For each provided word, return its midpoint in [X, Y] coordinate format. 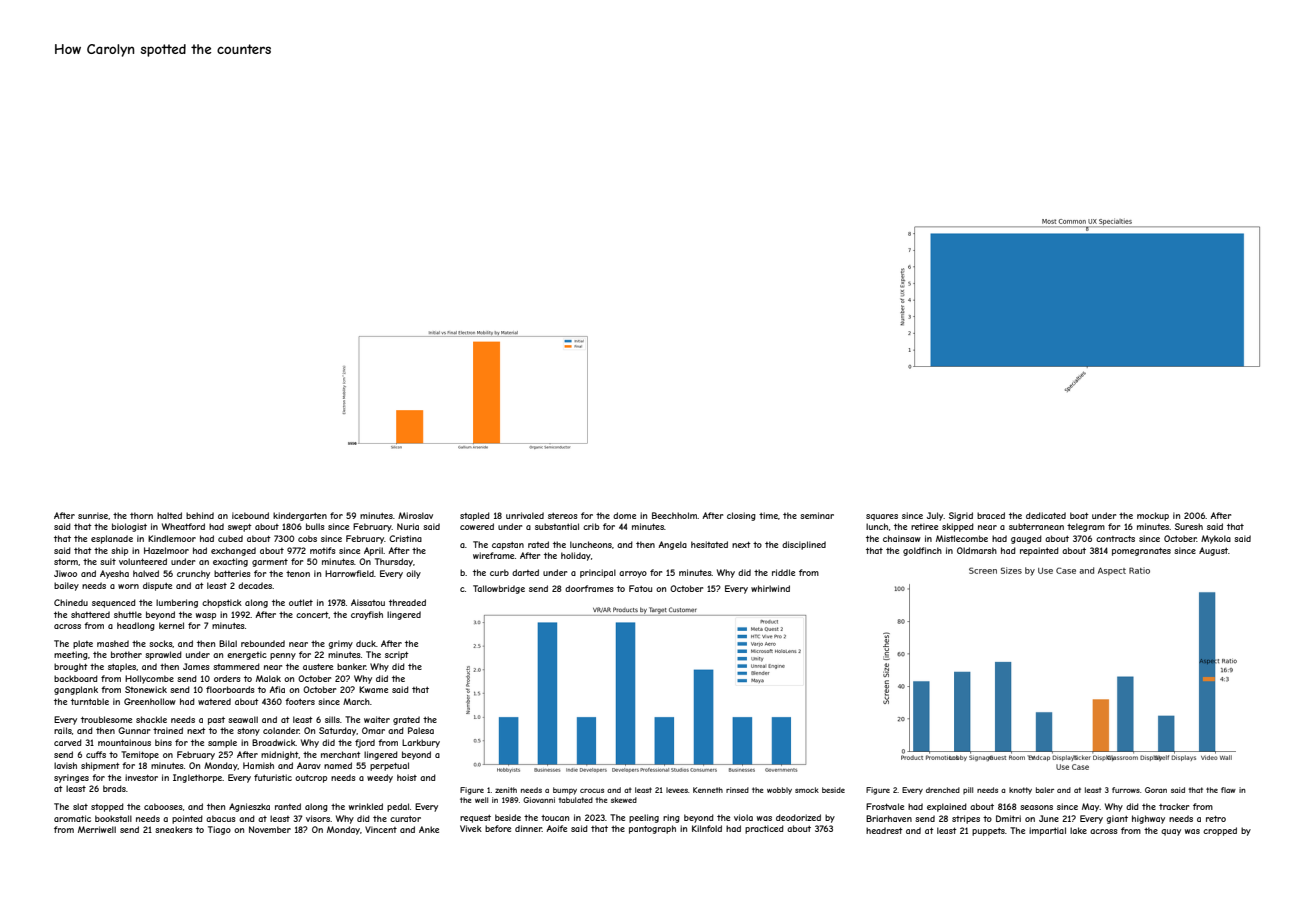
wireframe [494, 555]
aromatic [72, 818]
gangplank [76, 690]
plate [83, 644]
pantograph [652, 829]
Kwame [373, 689]
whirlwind [770, 588]
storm [66, 562]
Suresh [1189, 526]
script [397, 655]
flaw [1228, 790]
